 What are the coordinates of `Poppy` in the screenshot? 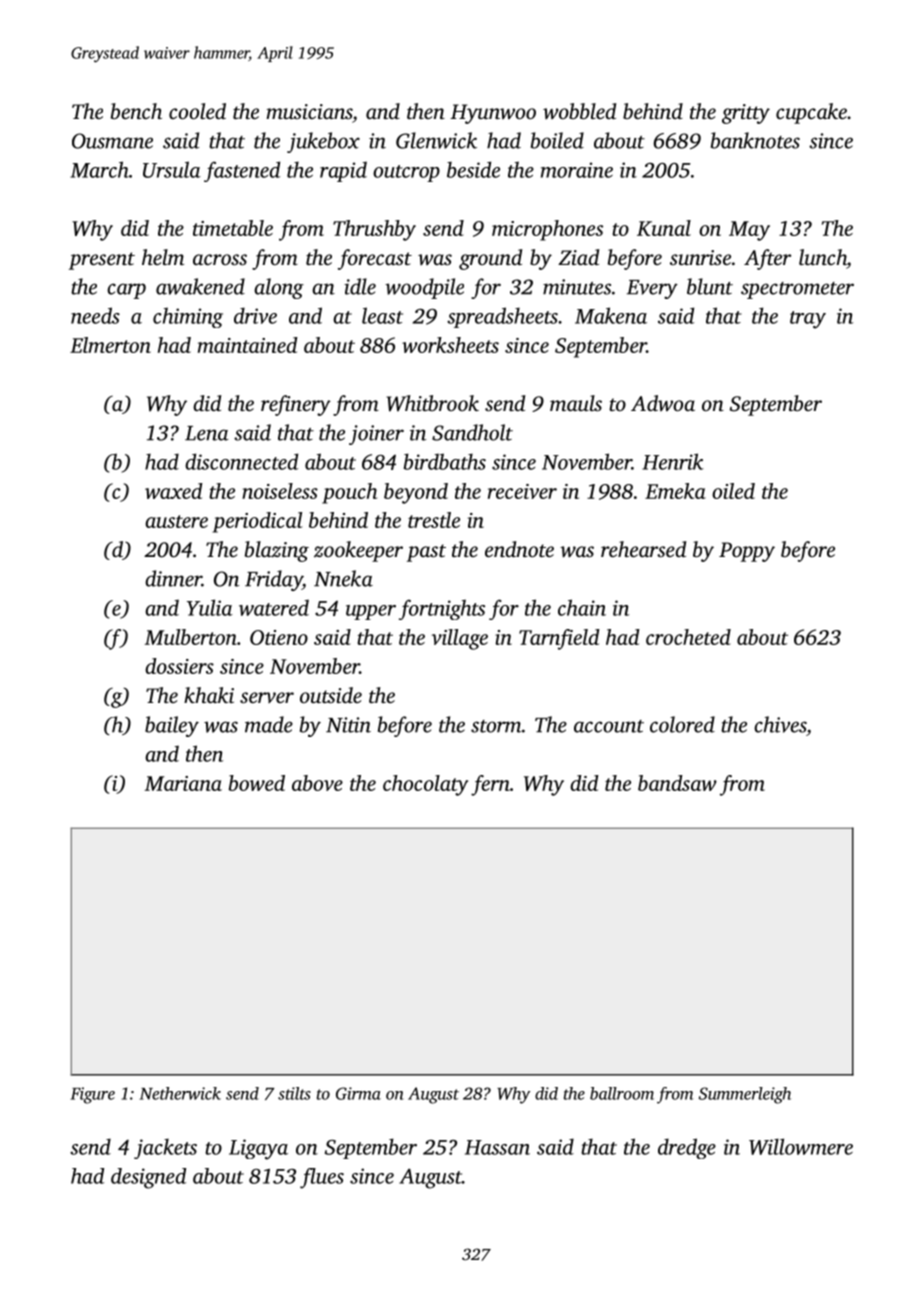 It's located at (747, 552).
